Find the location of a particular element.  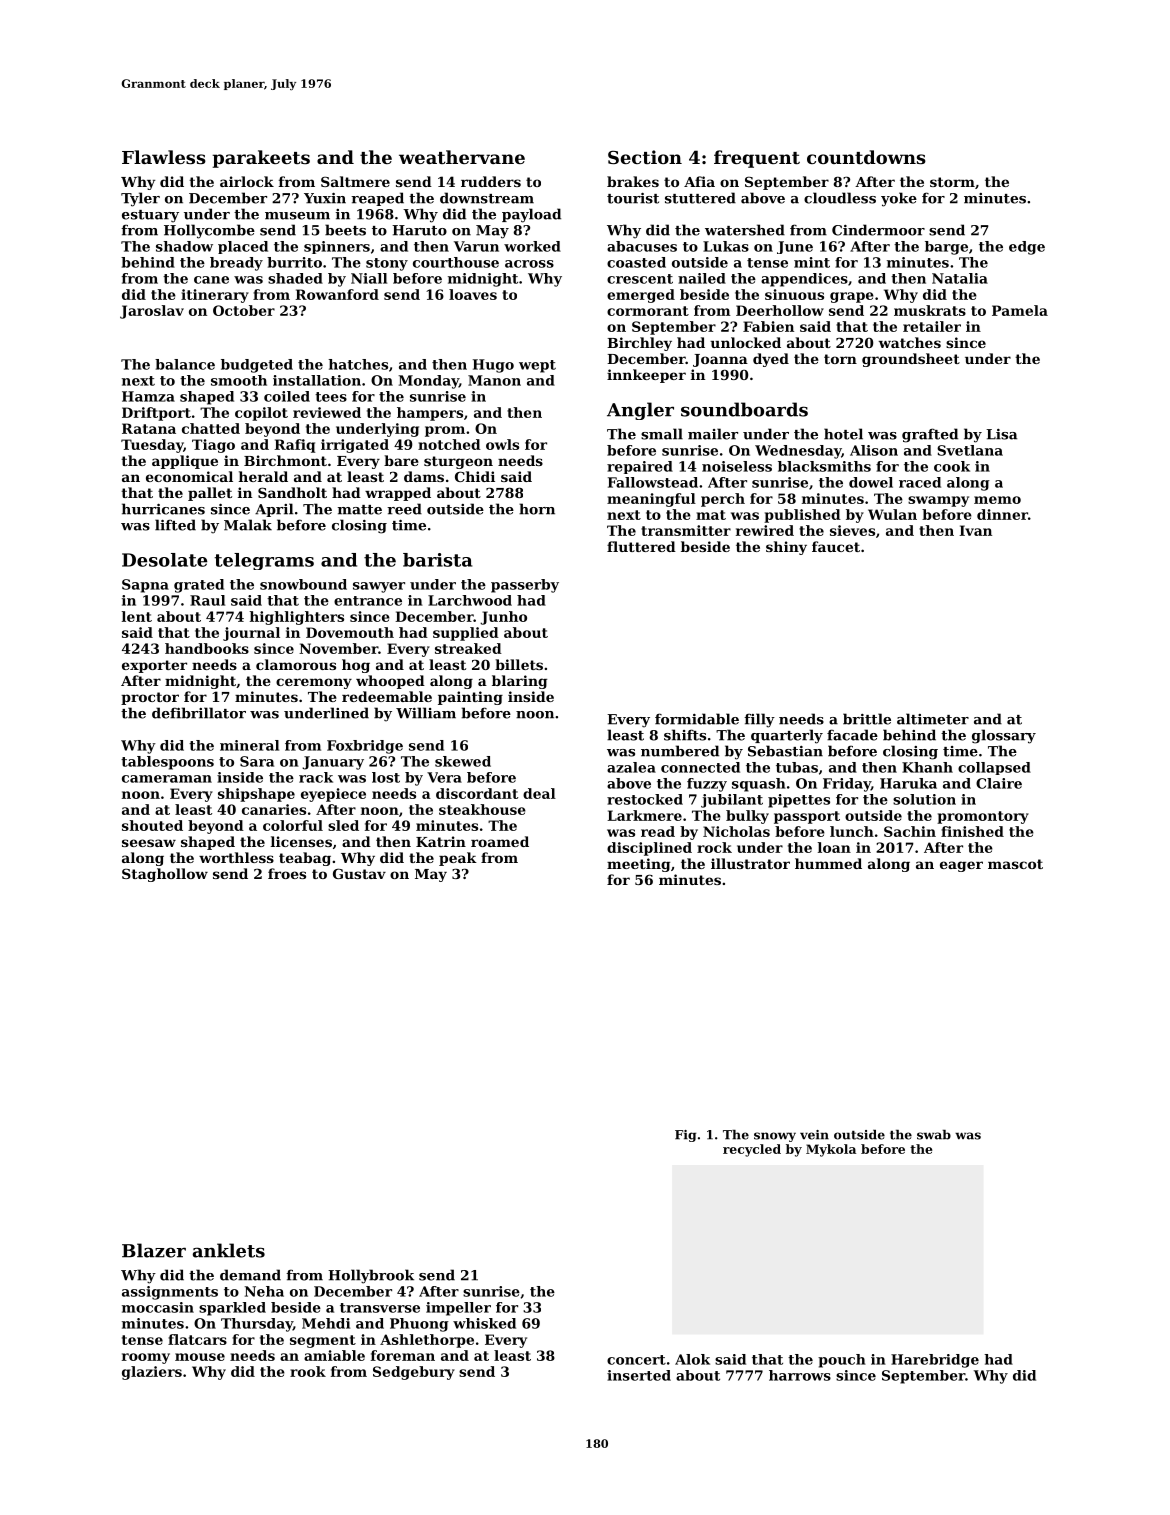

mascot is located at coordinates (1015, 864).
